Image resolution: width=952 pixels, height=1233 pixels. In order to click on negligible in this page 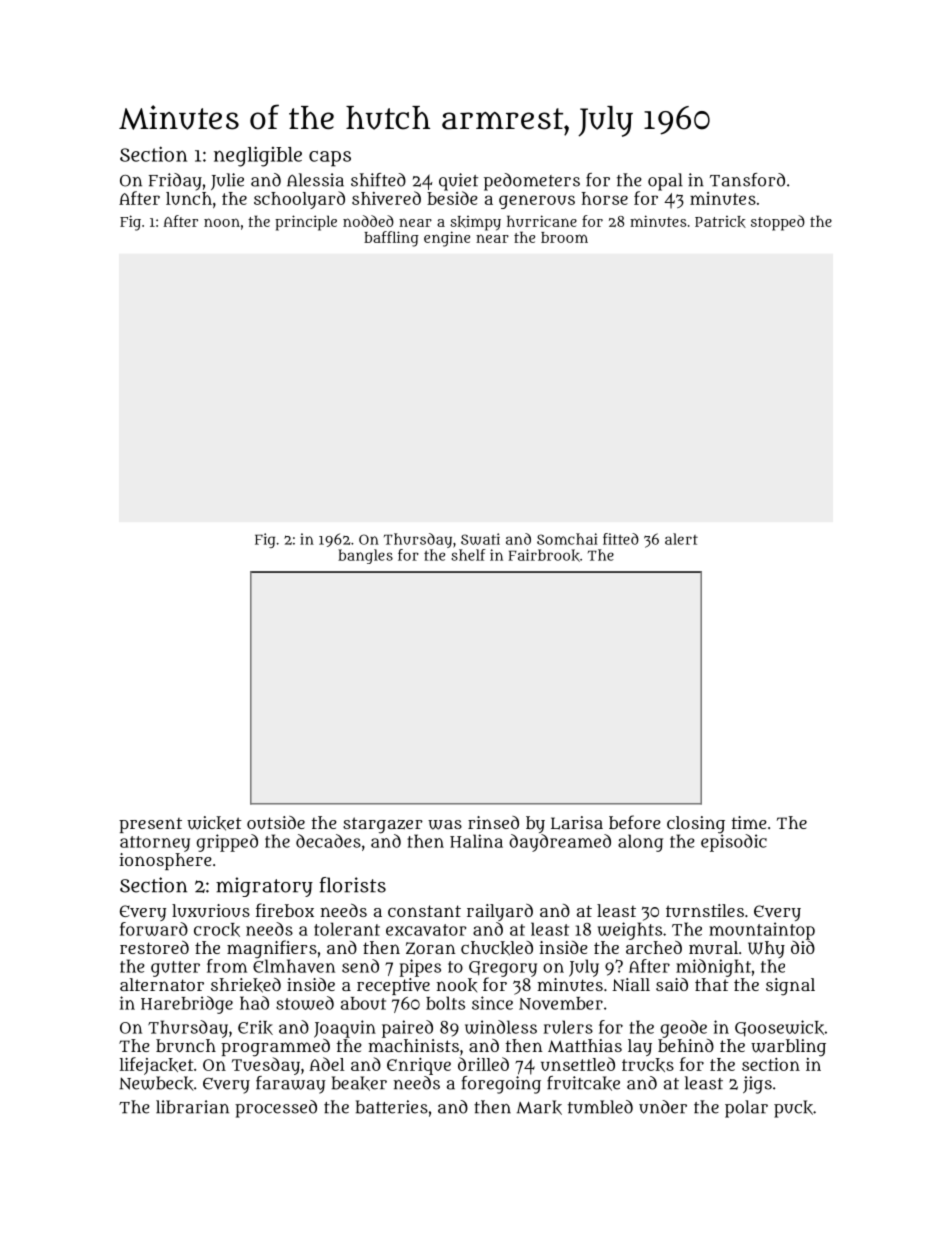, I will do `click(258, 156)`.
